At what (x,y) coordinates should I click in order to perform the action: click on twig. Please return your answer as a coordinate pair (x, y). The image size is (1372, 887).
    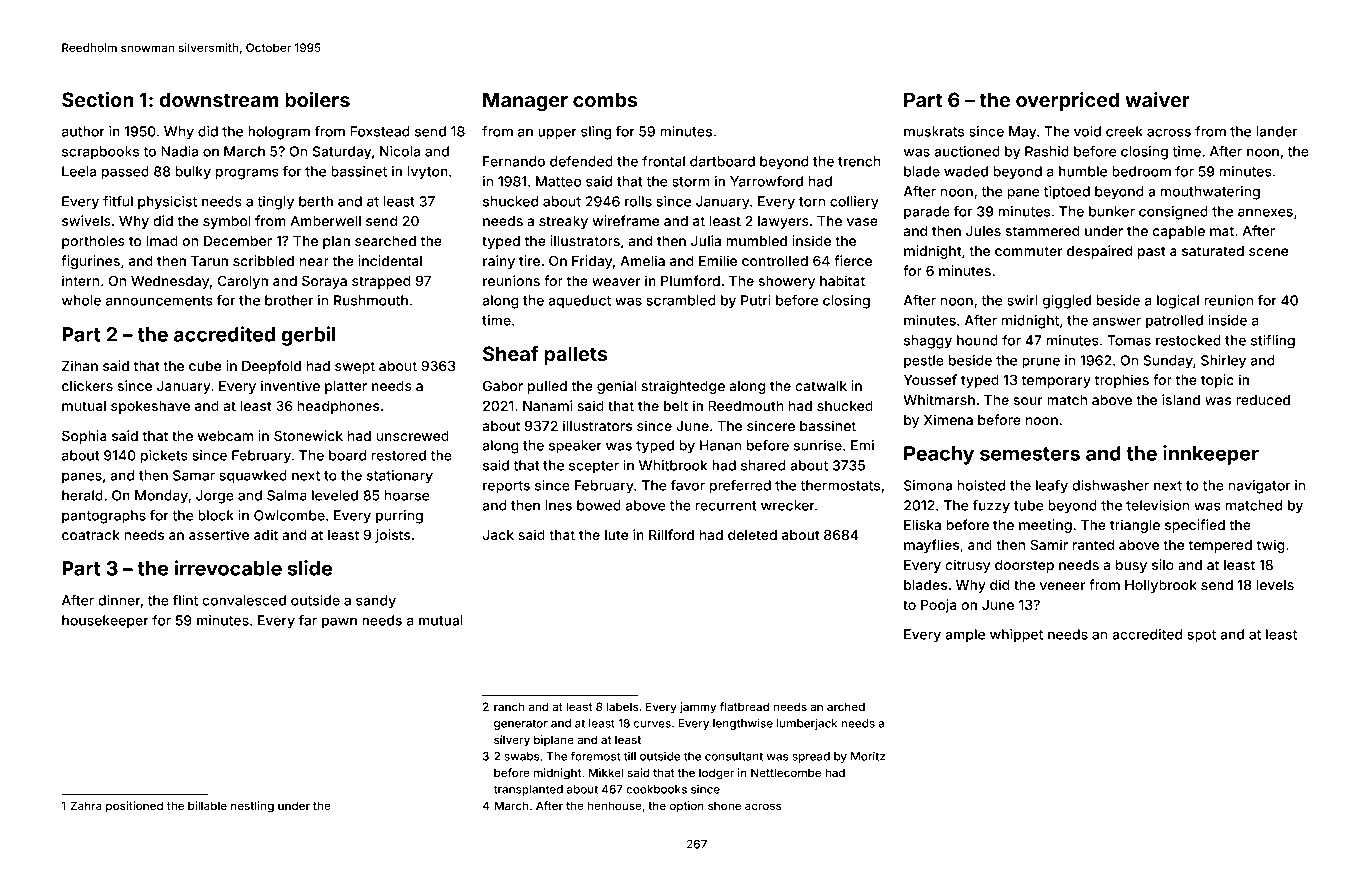
    Looking at the image, I should click on (1271, 546).
